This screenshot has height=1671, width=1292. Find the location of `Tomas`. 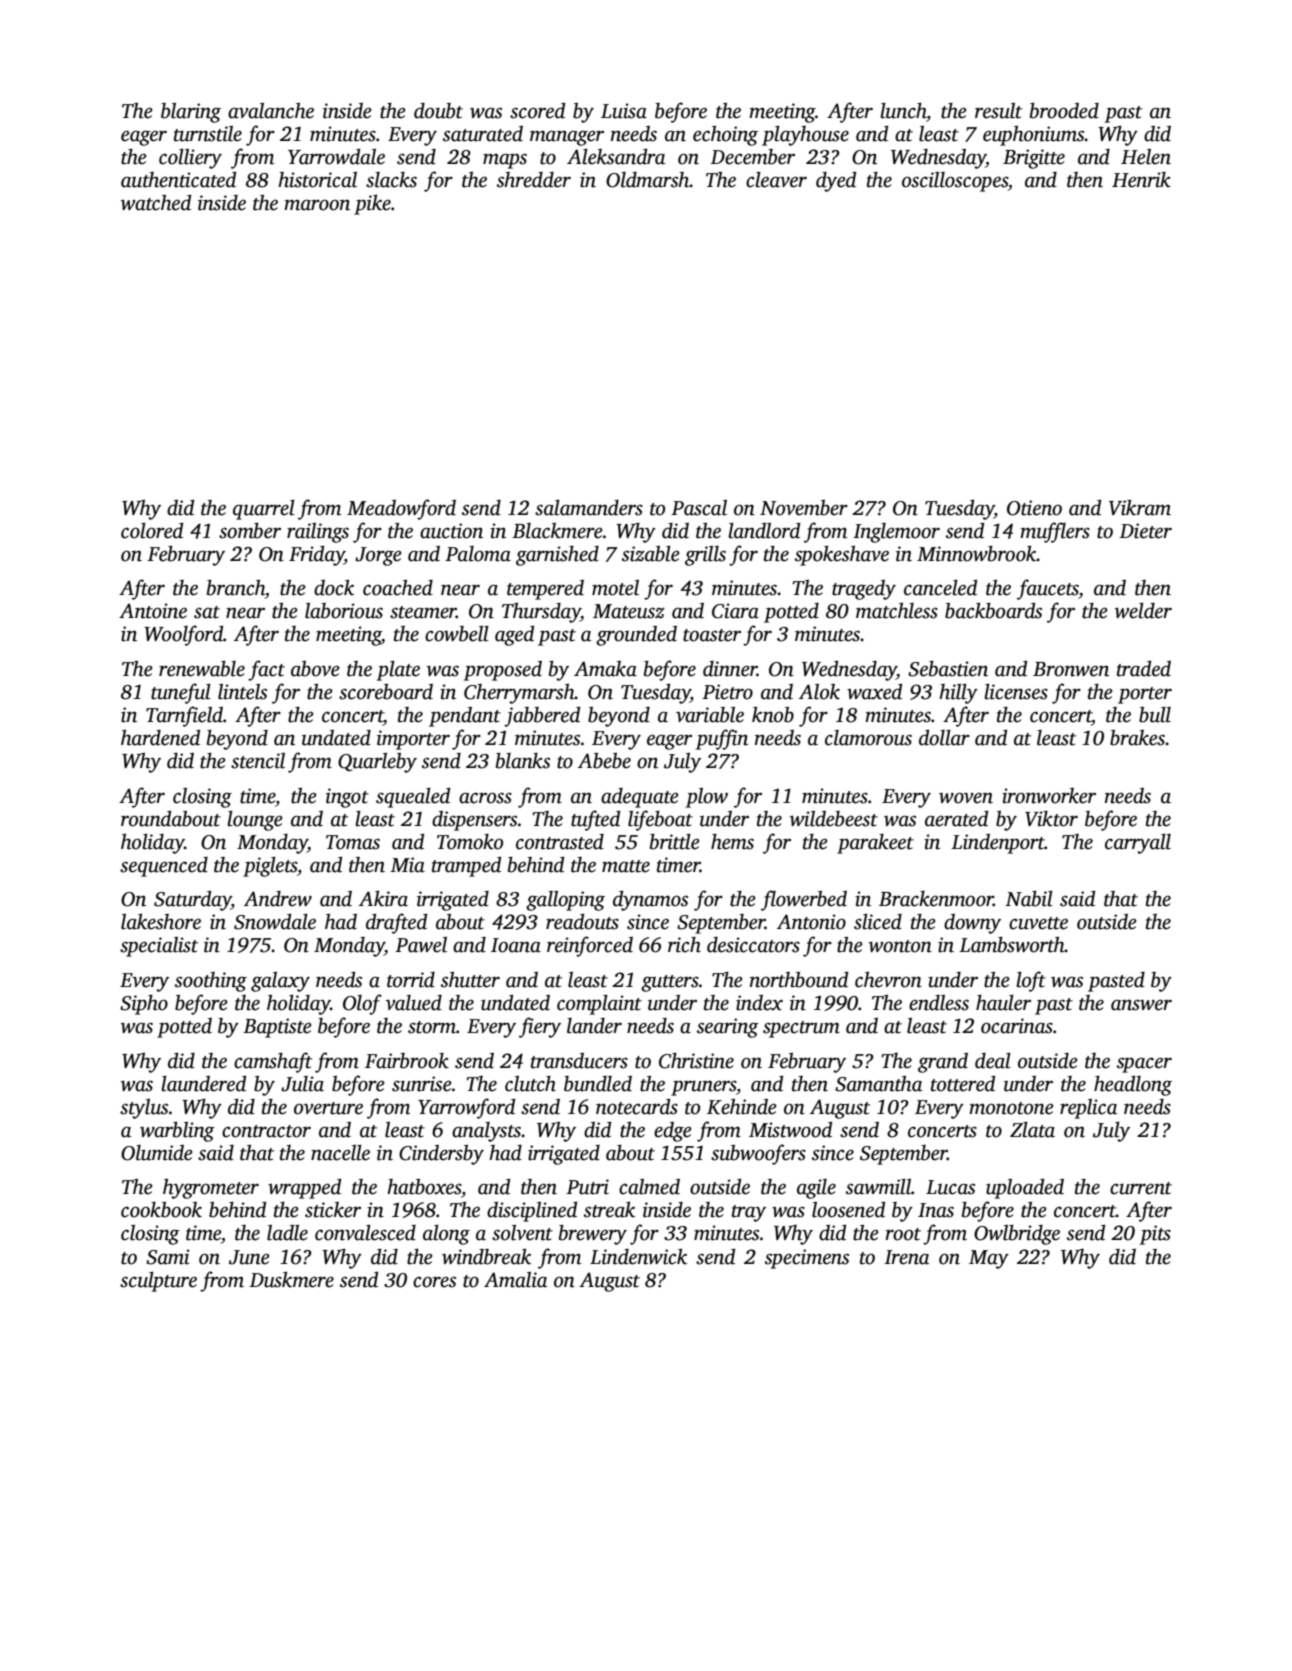

Tomas is located at coordinates (353, 842).
